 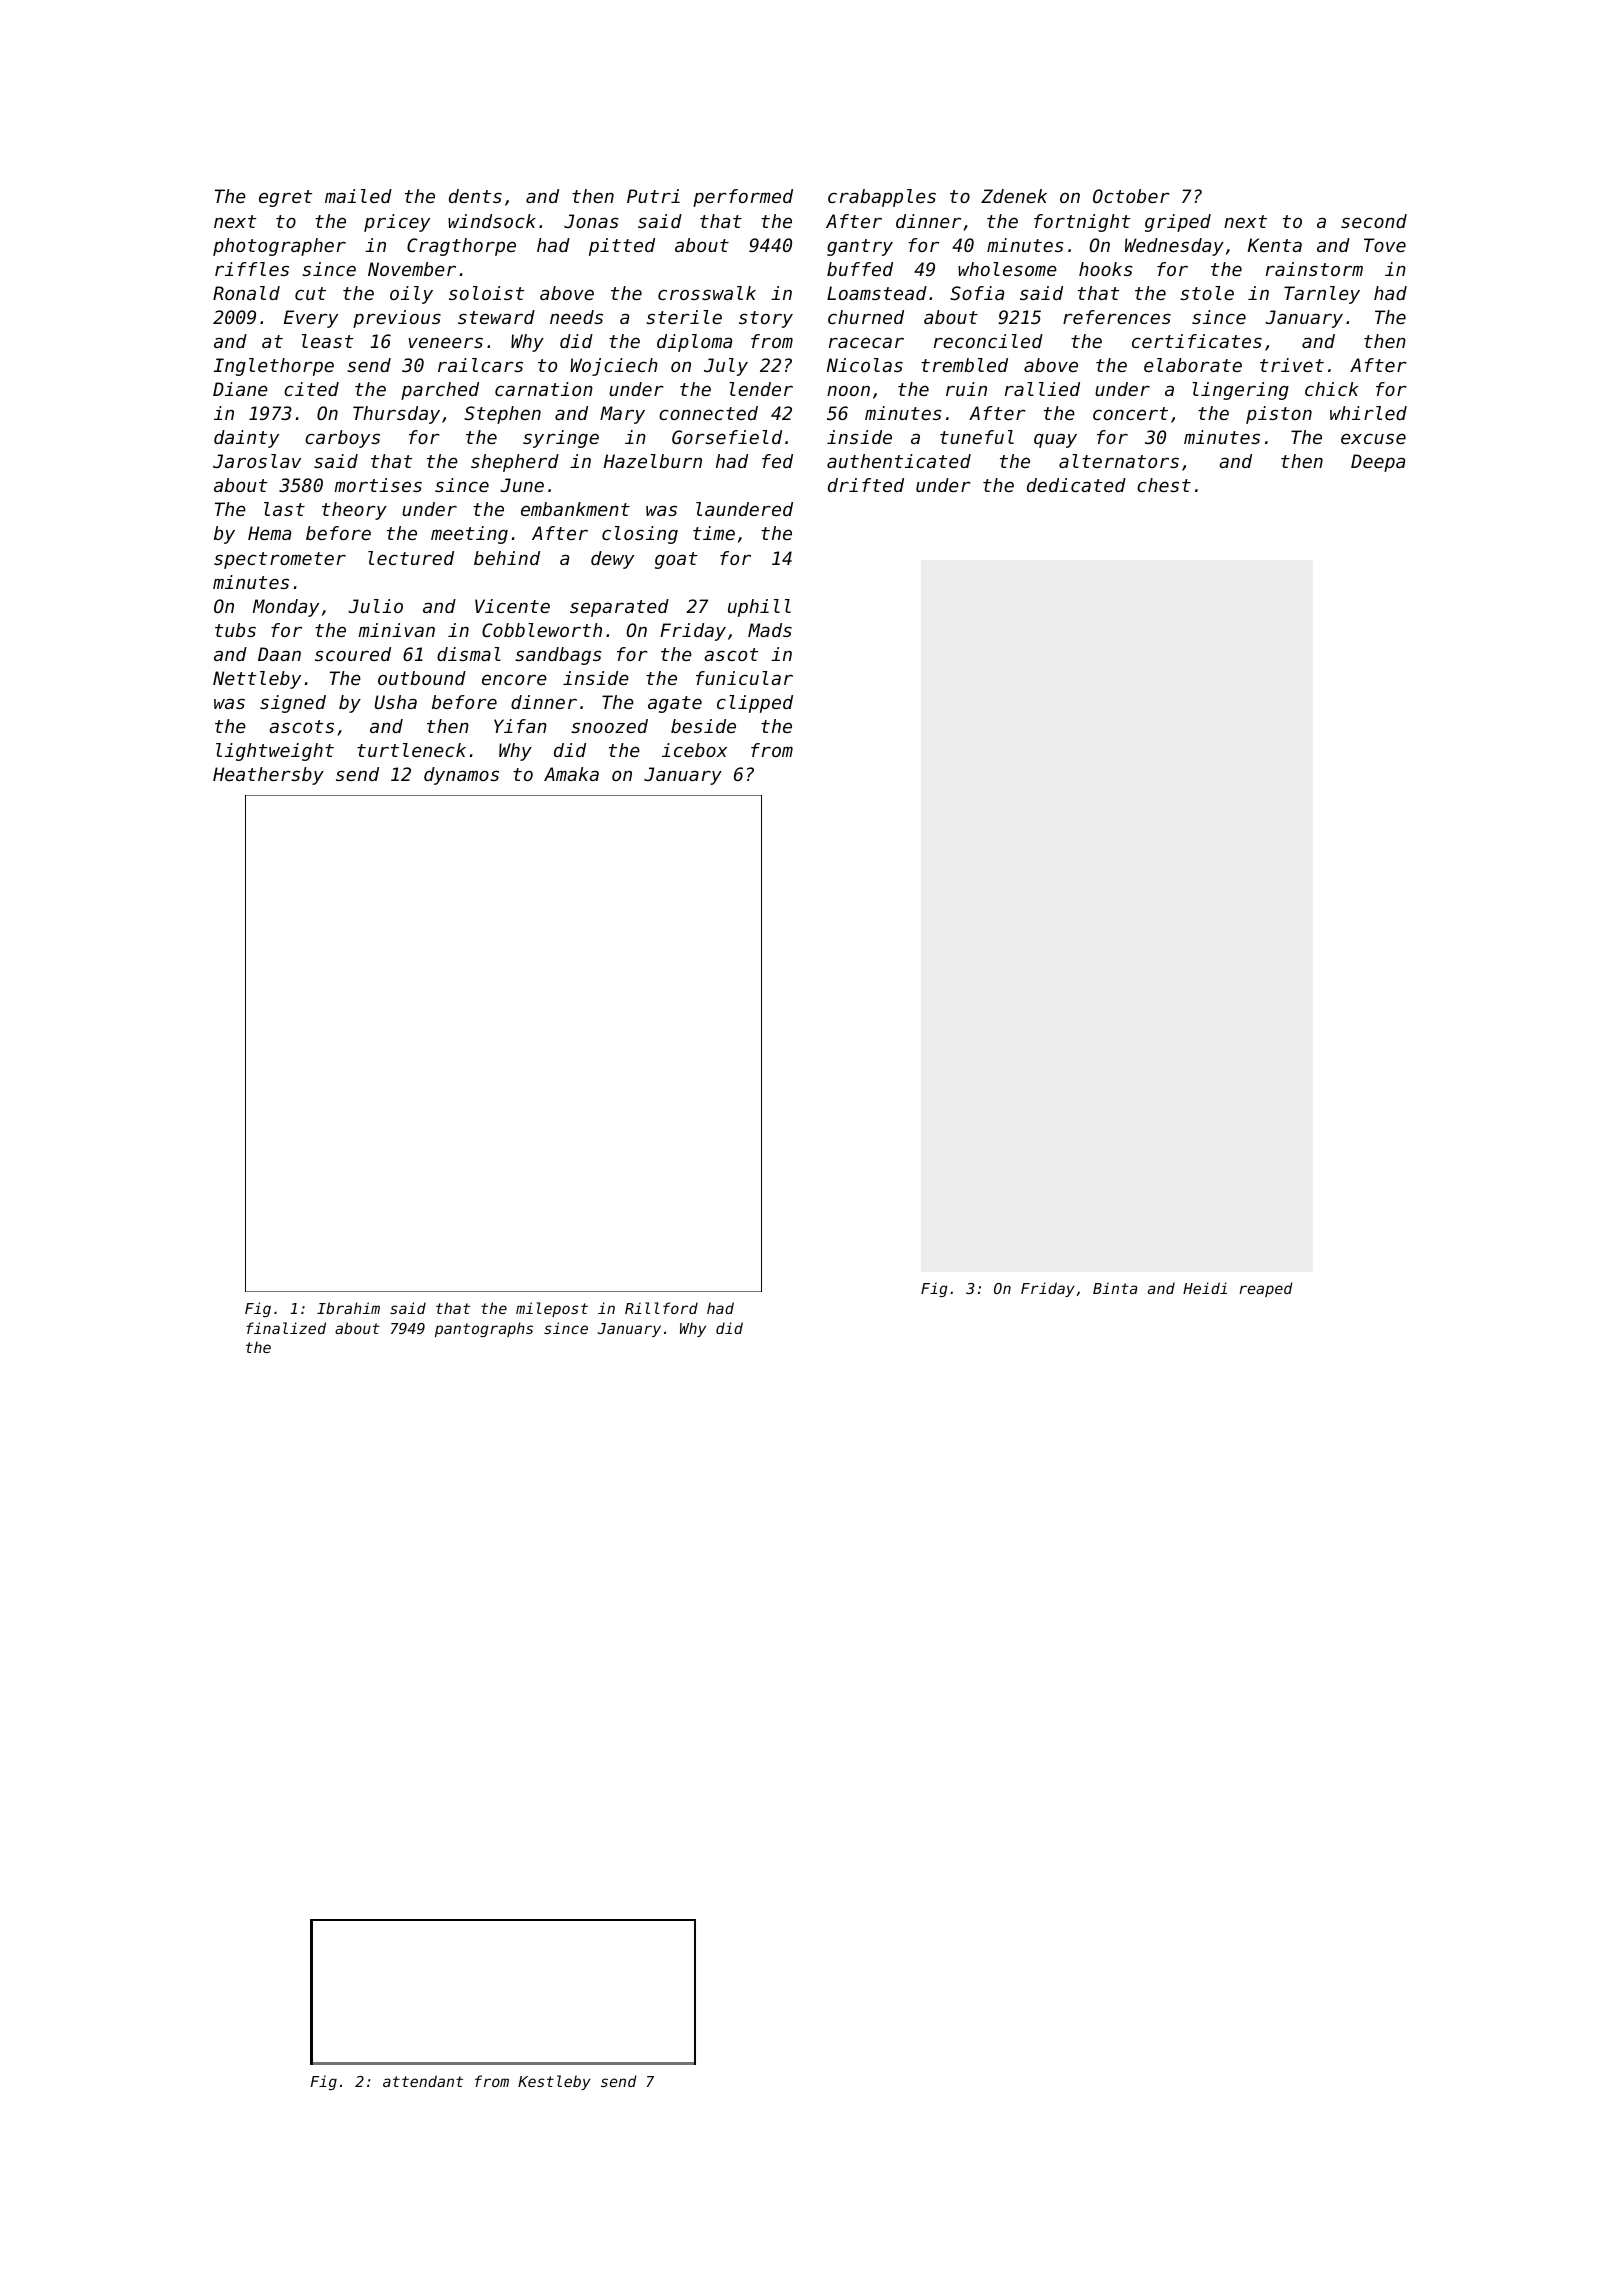 What do you see at coordinates (486, 293) in the screenshot?
I see `soloist` at bounding box center [486, 293].
